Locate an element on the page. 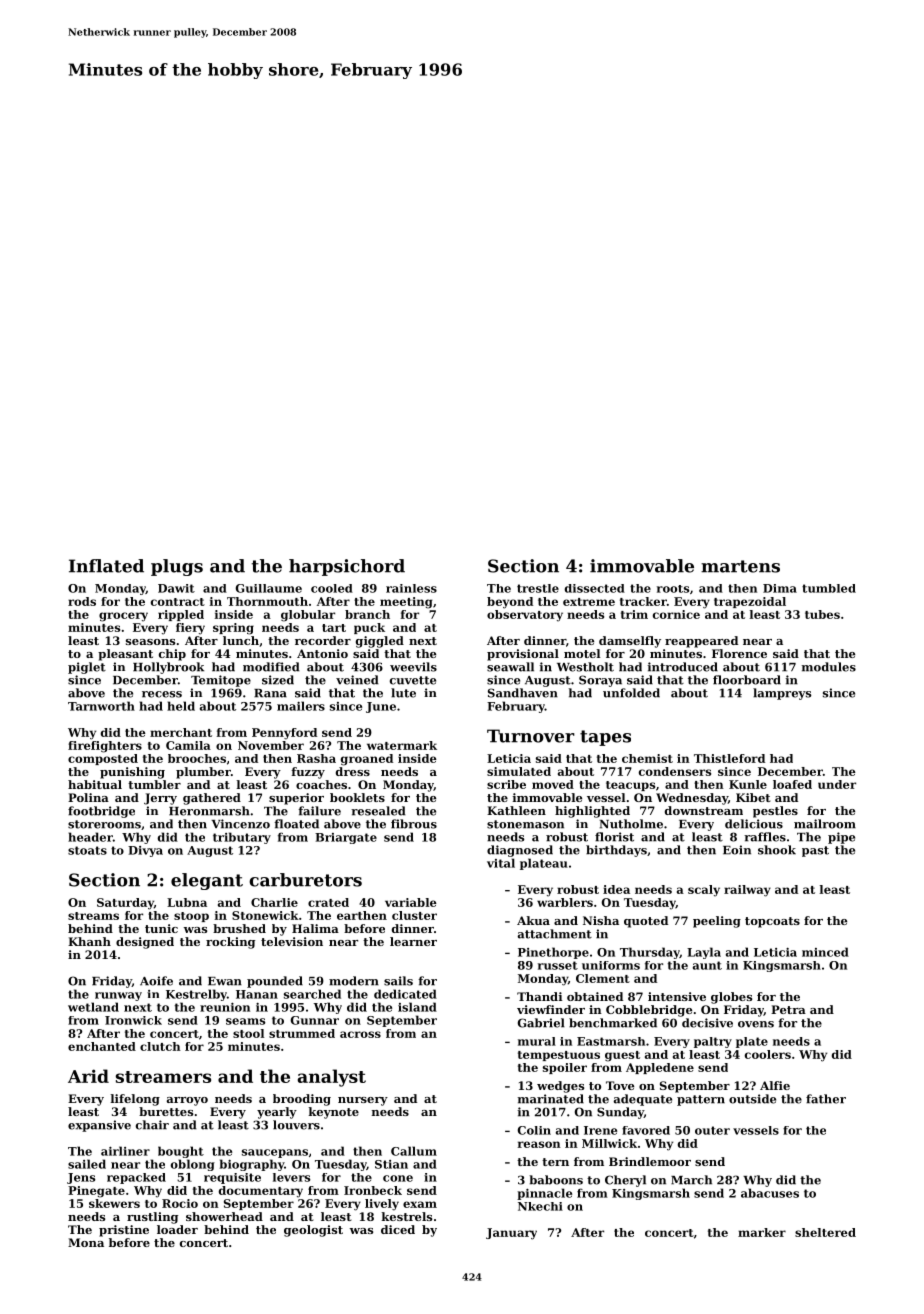  repacked is located at coordinates (136, 1178).
